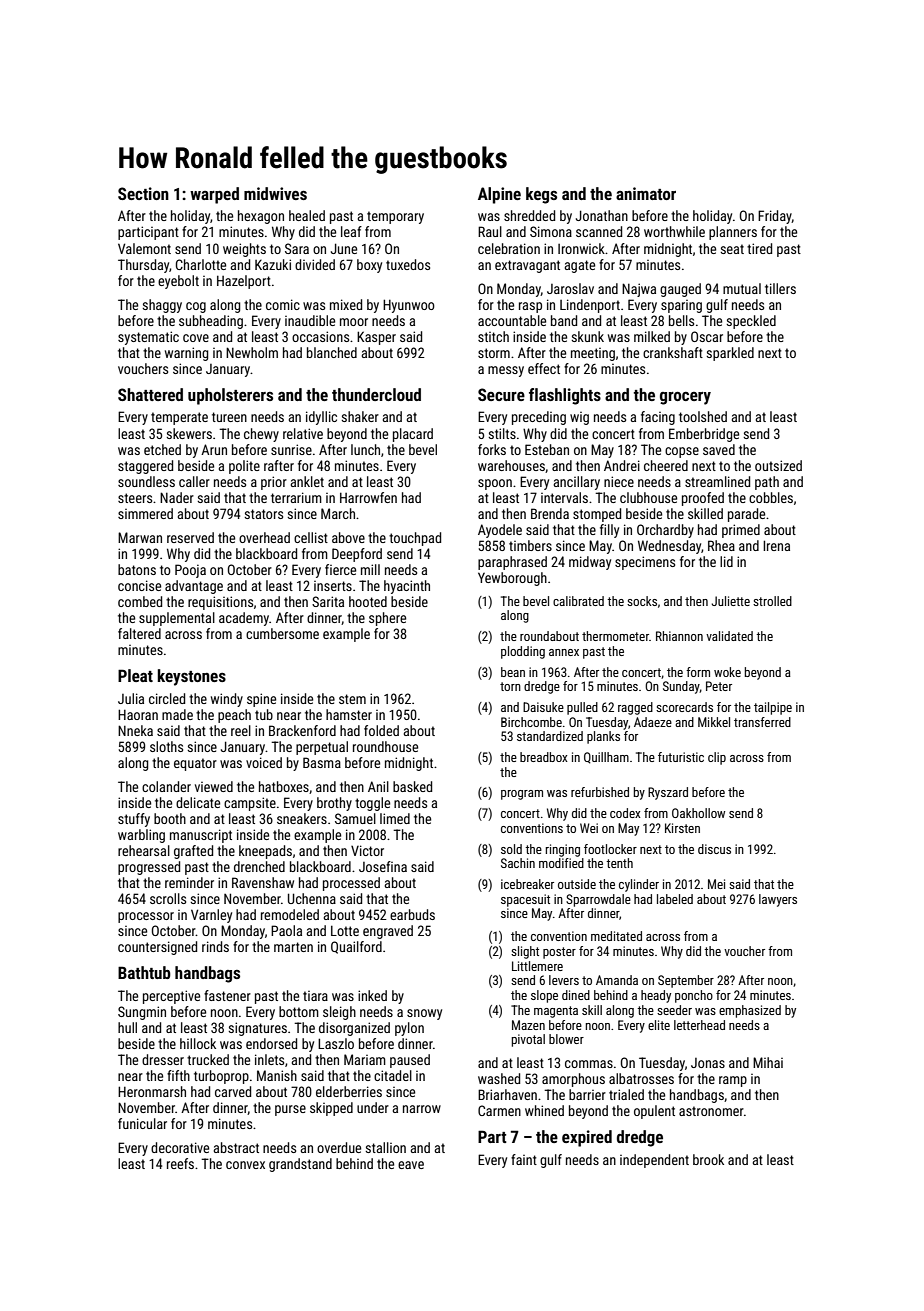  What do you see at coordinates (143, 193) in the image?
I see `Section` at bounding box center [143, 193].
